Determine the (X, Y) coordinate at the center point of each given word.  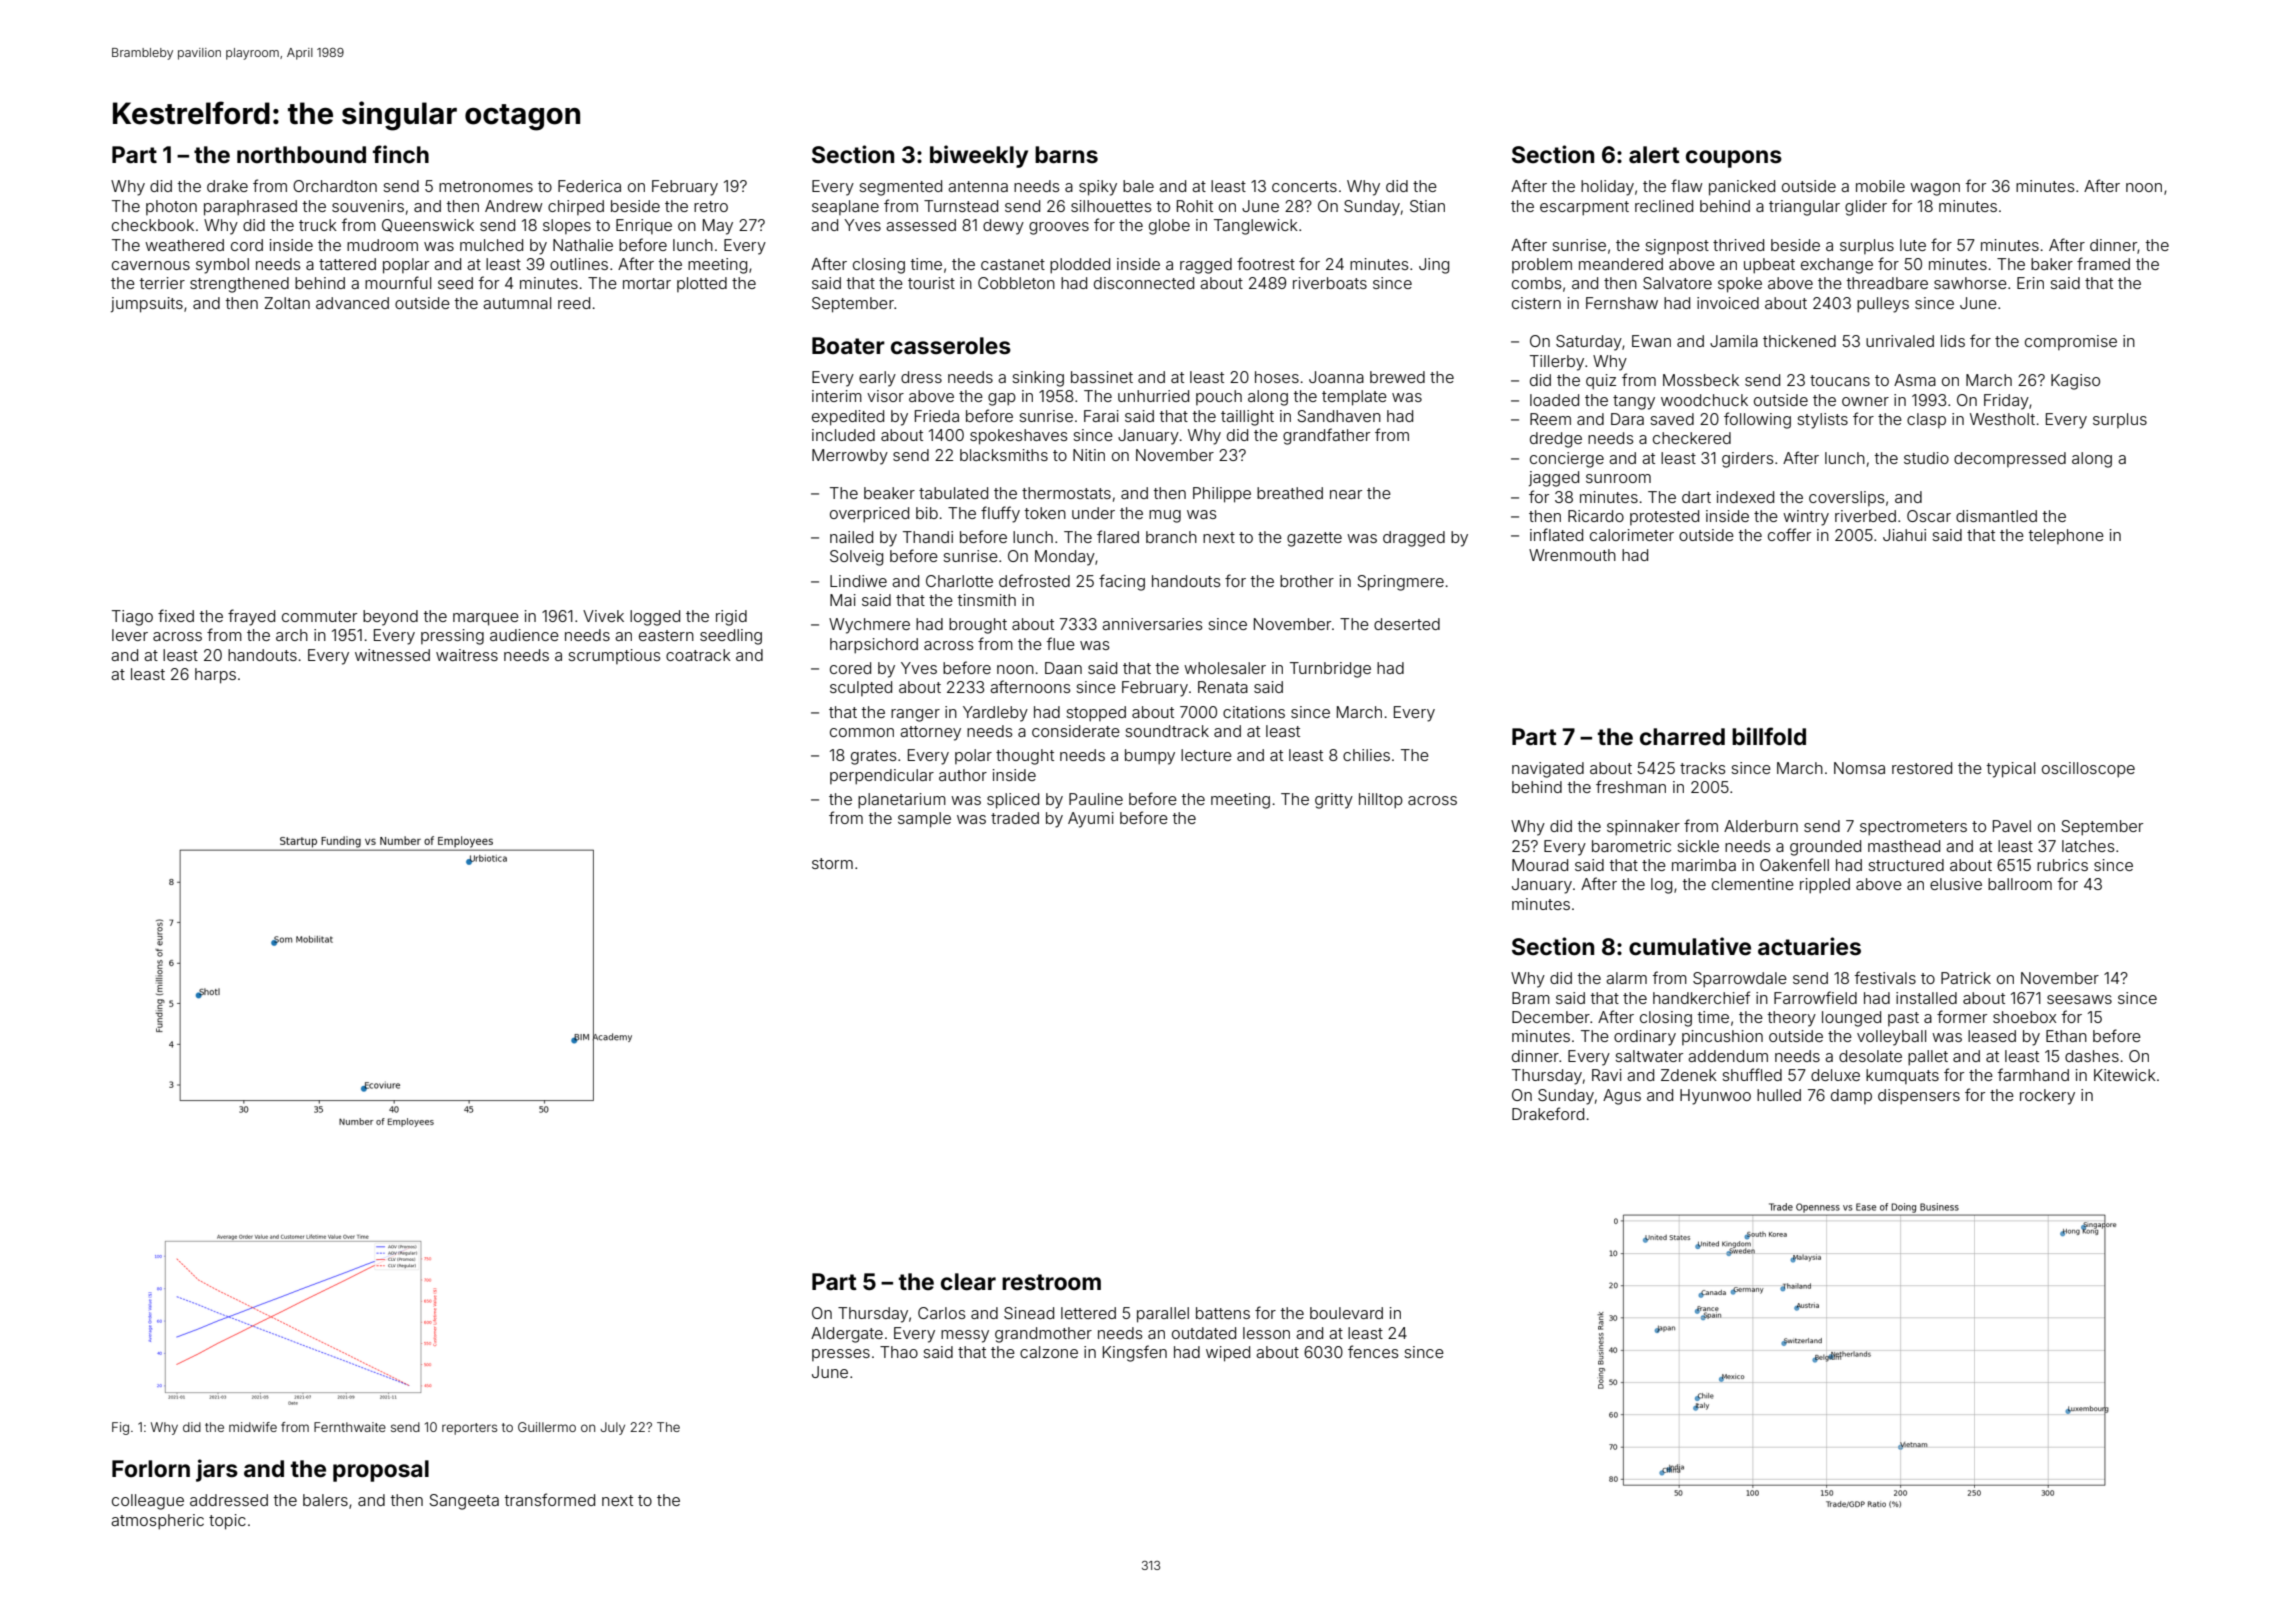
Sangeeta (464, 1502)
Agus (1622, 1097)
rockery (2047, 1097)
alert (1654, 155)
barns (1066, 155)
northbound (301, 155)
